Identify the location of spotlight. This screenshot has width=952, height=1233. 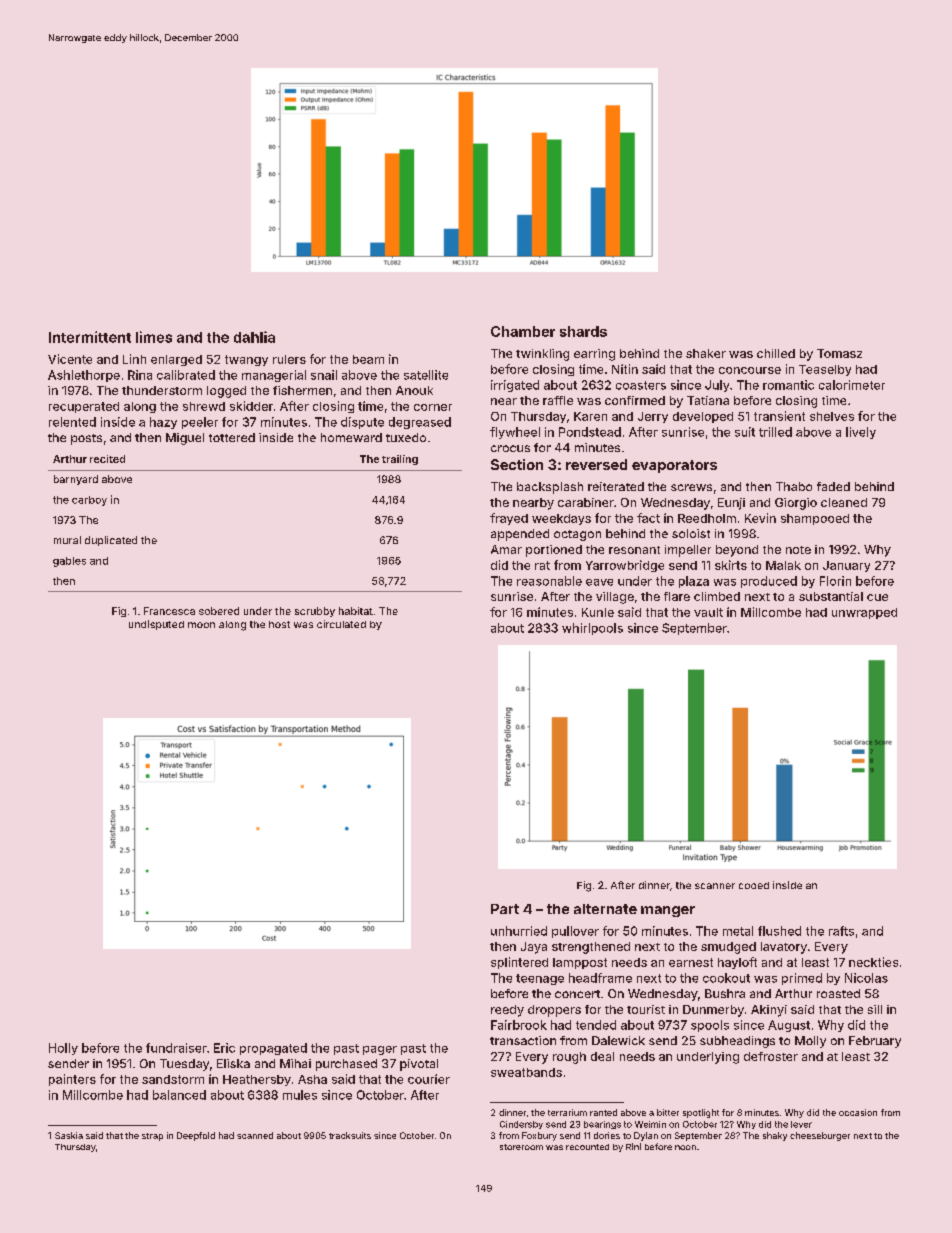
(701, 1113).
